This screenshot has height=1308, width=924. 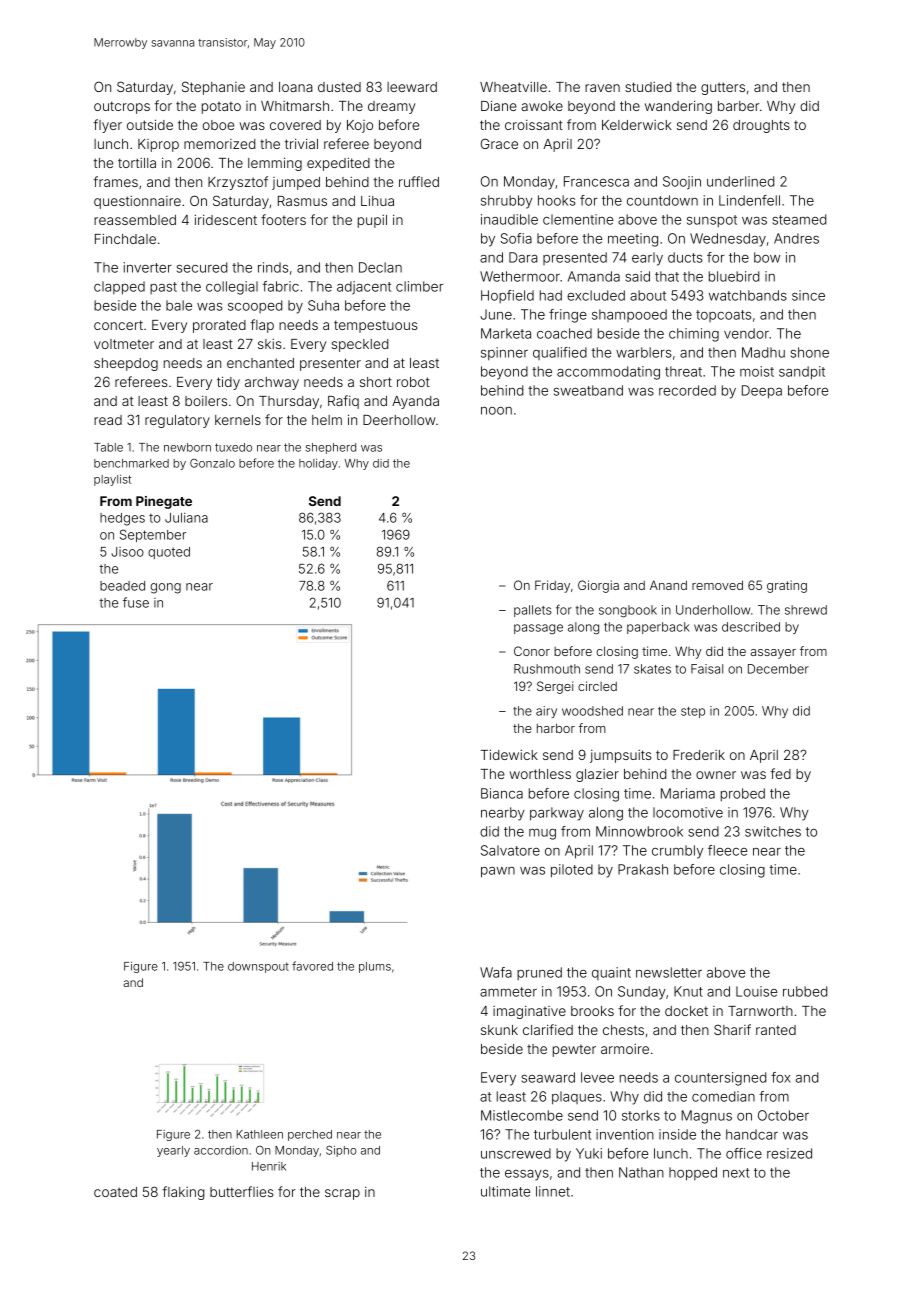 I want to click on vendor, so click(x=746, y=333).
